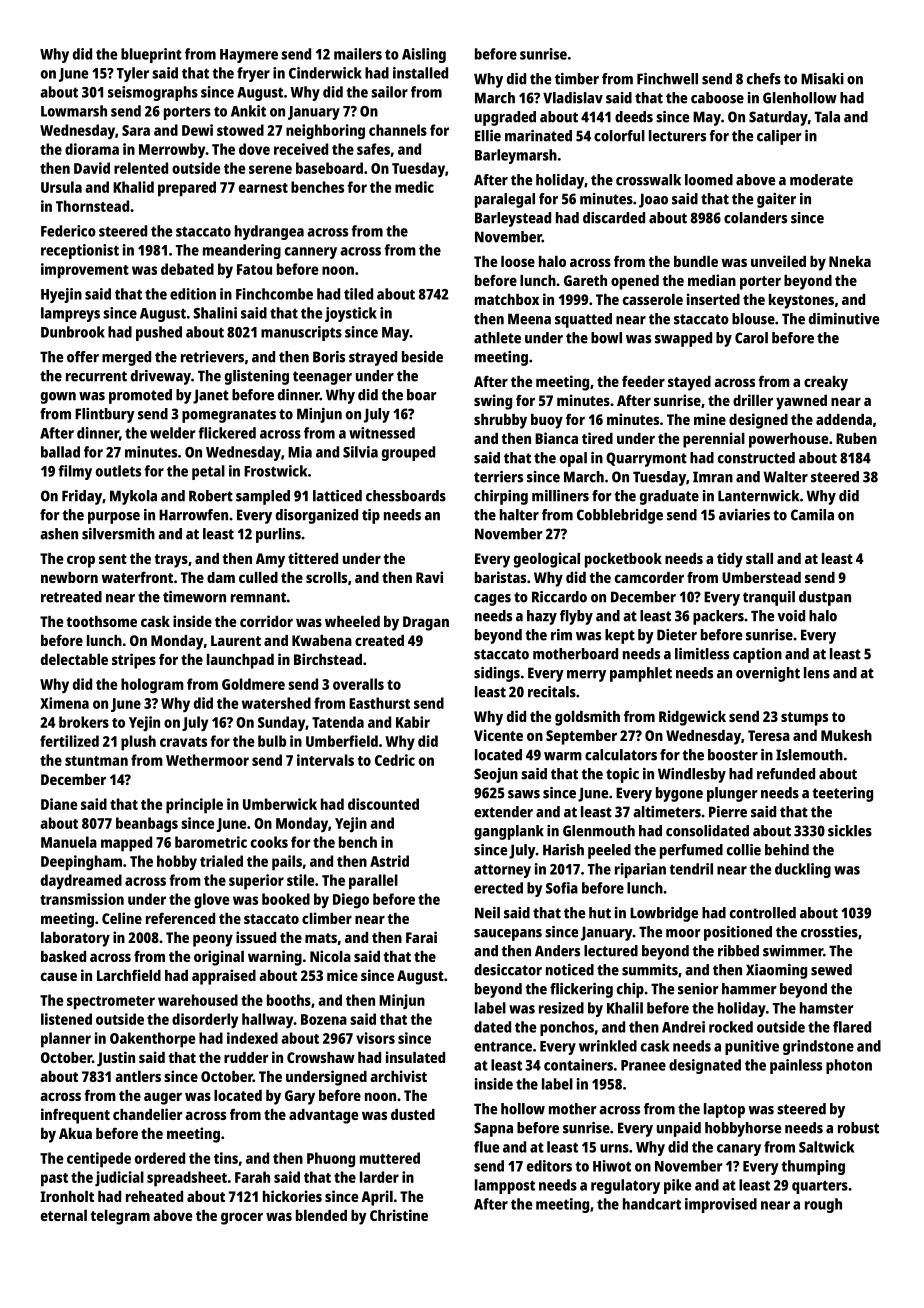  What do you see at coordinates (614, 218) in the screenshot?
I see `discarded` at bounding box center [614, 218].
